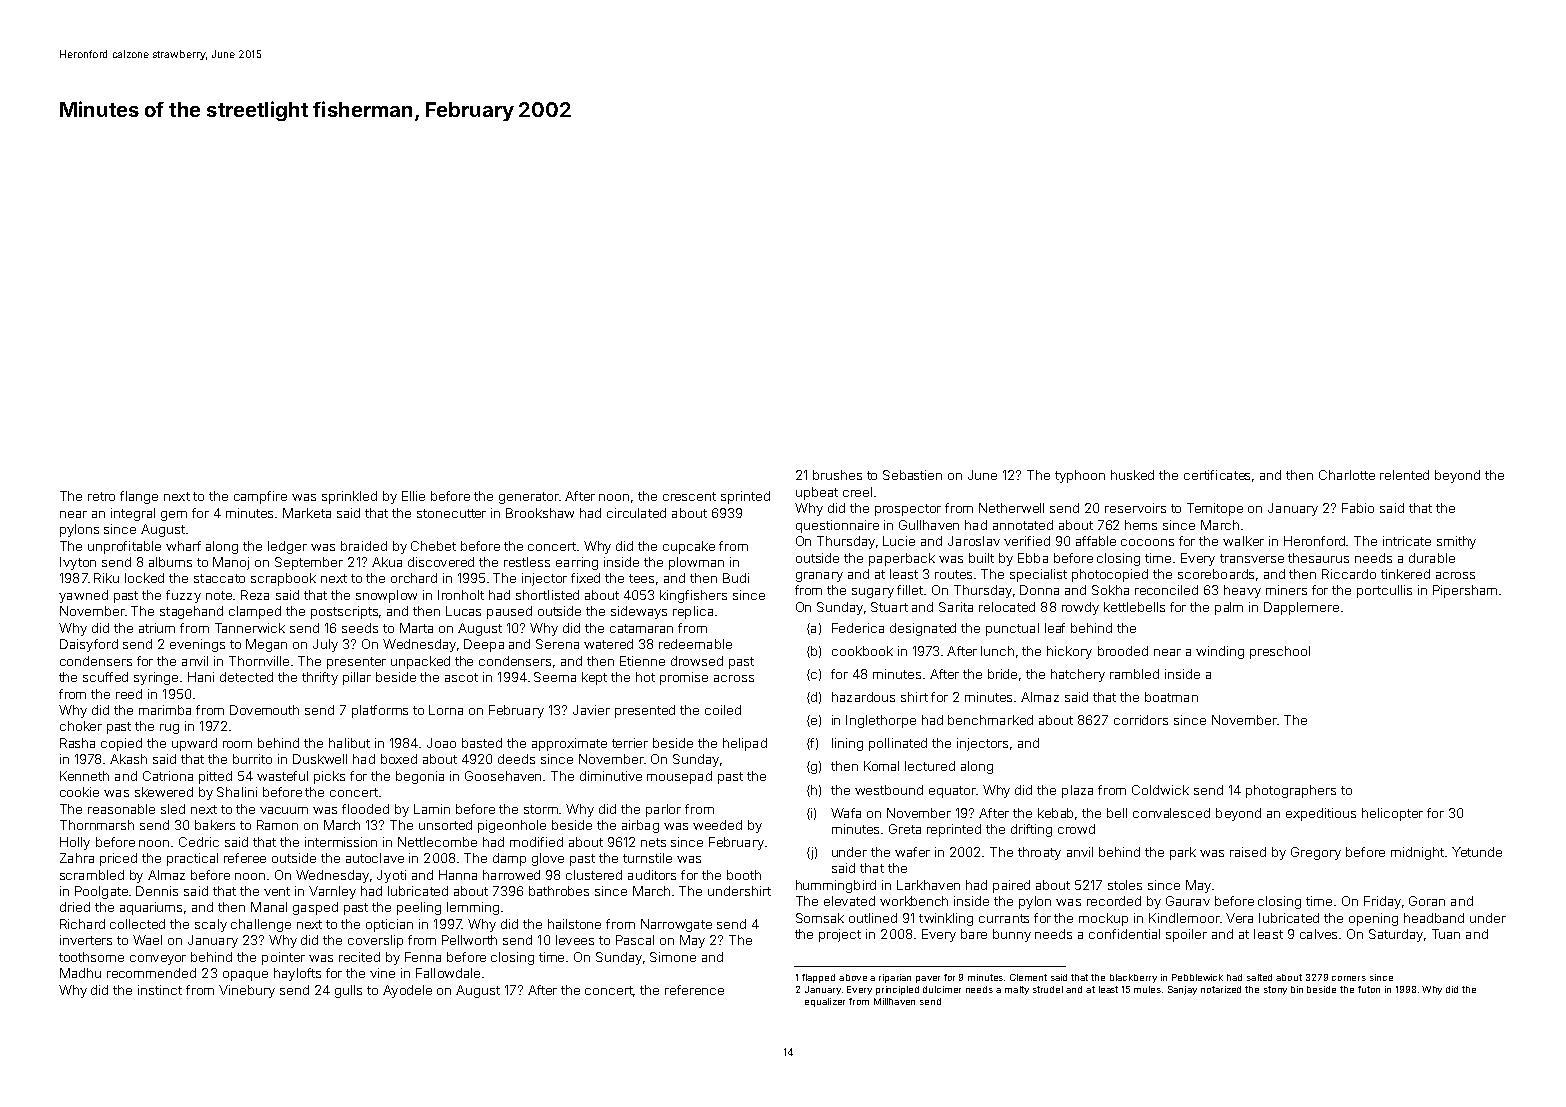 This document has width=1566, height=1107. I want to click on opening, so click(1373, 919).
